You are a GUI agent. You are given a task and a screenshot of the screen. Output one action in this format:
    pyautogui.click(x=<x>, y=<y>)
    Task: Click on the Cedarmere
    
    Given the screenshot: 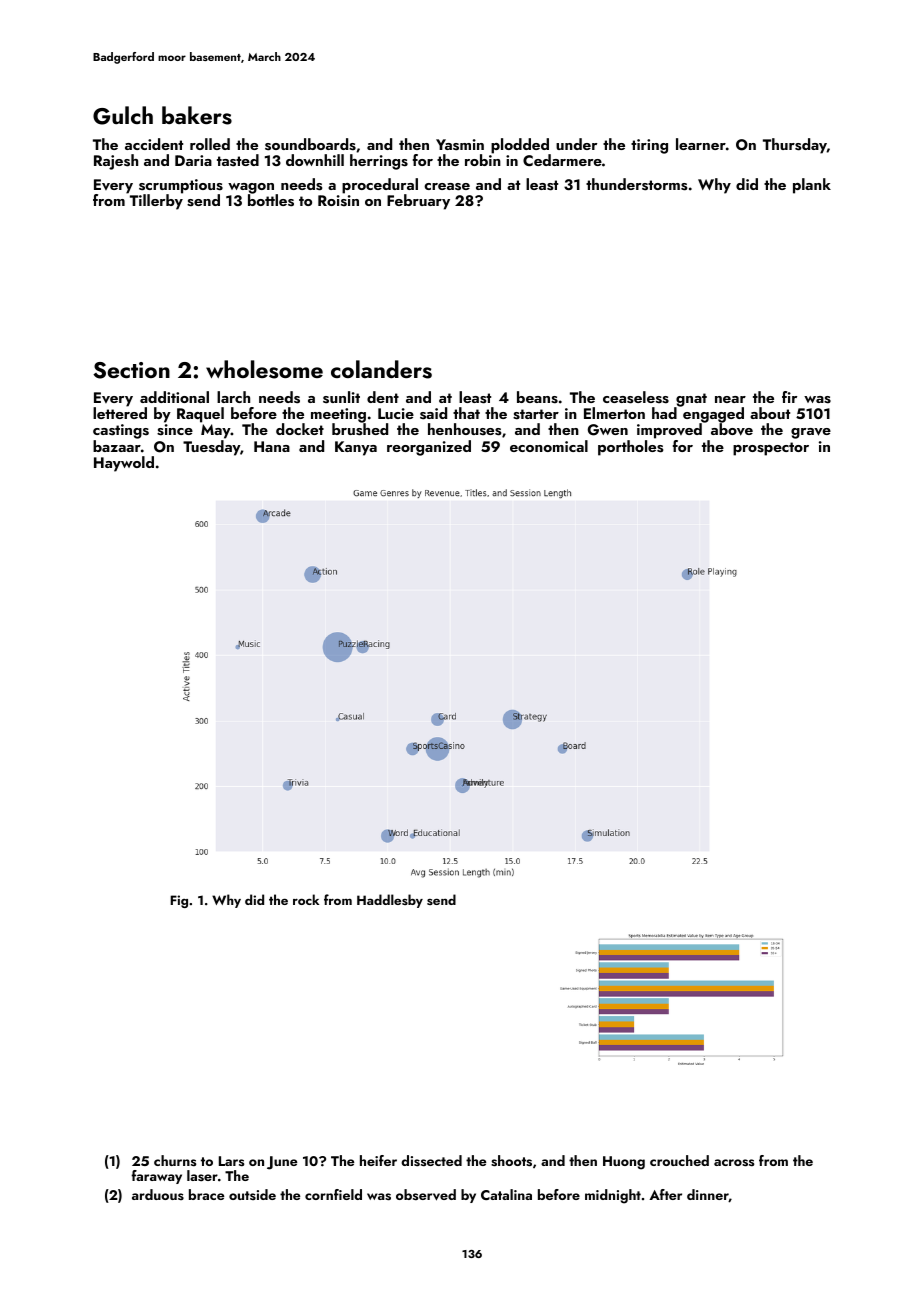 What is the action you would take?
    pyautogui.click(x=562, y=160)
